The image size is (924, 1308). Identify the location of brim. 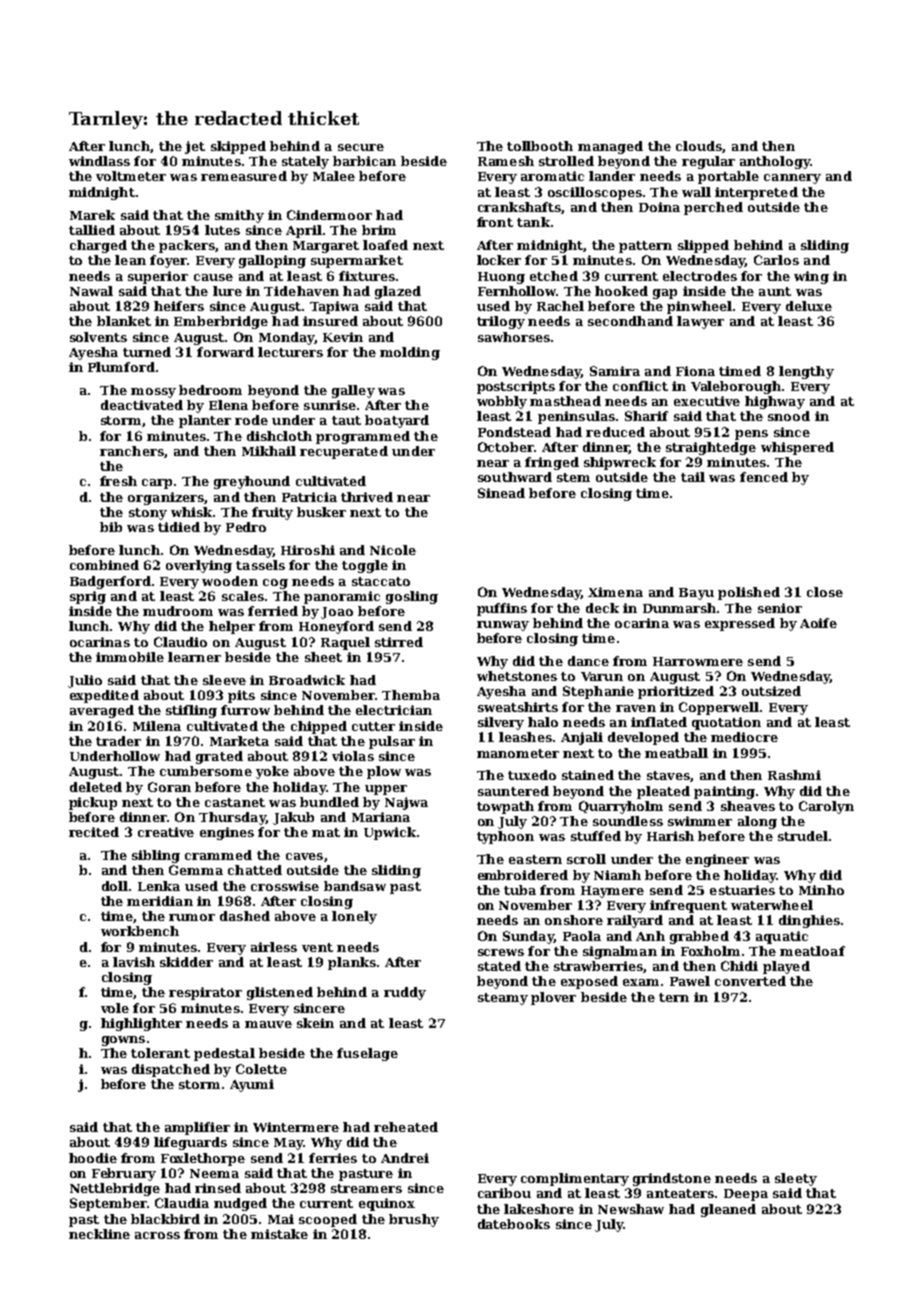
(379, 230).
